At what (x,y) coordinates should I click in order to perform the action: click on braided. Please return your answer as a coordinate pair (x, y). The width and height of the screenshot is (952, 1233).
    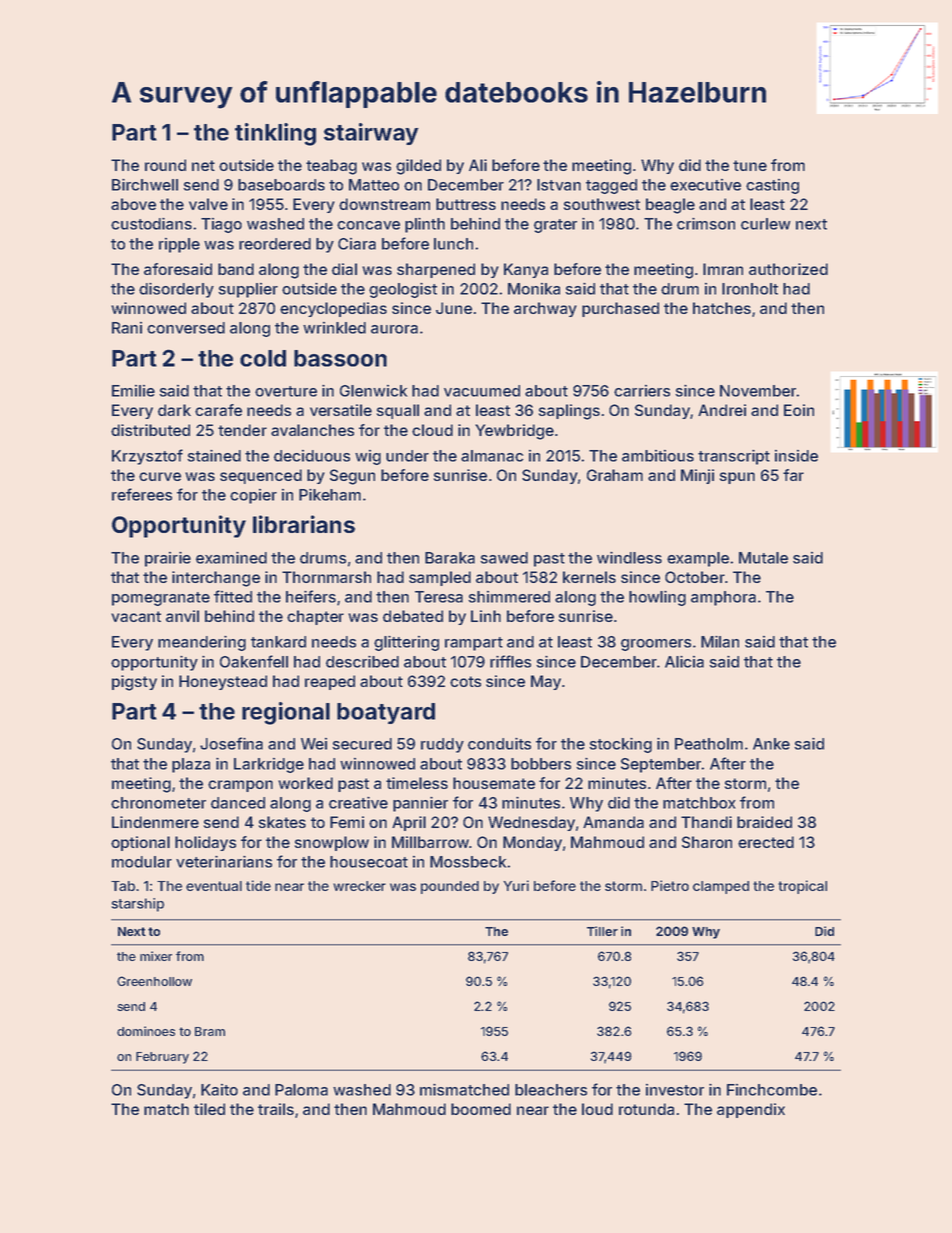
    Looking at the image, I should click on (764, 822).
